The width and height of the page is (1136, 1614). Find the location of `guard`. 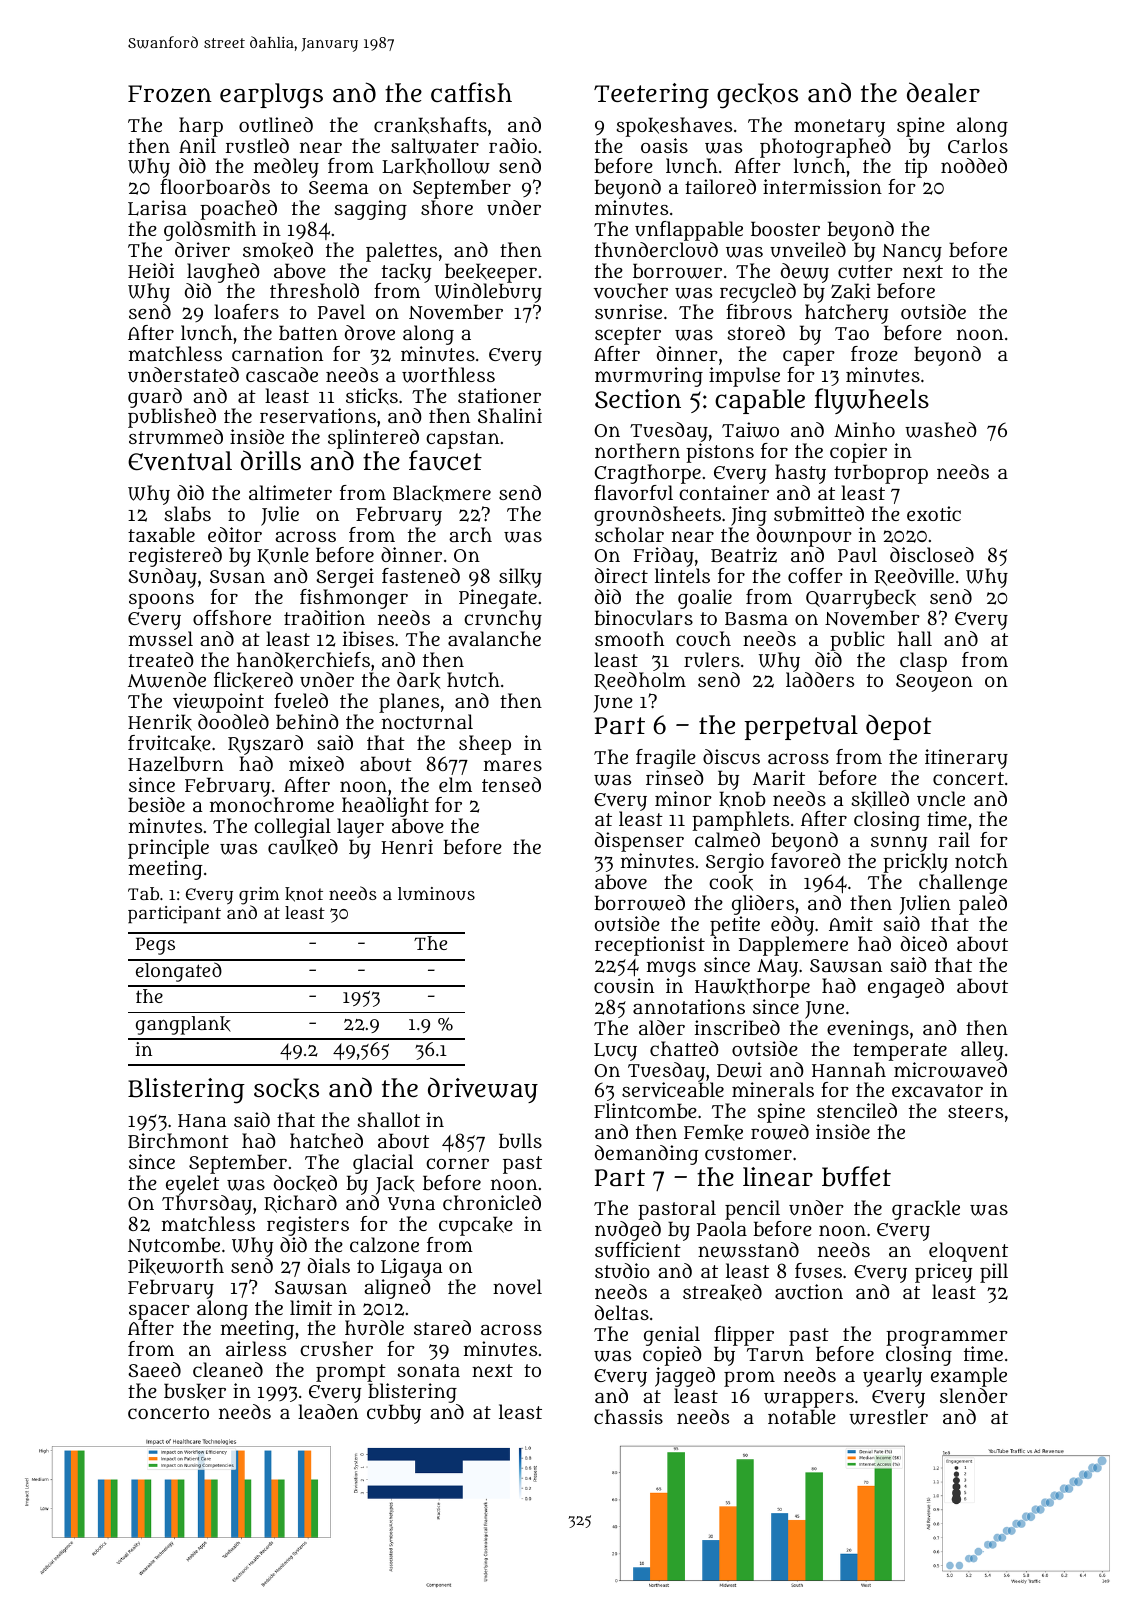

guard is located at coordinates (155, 398).
